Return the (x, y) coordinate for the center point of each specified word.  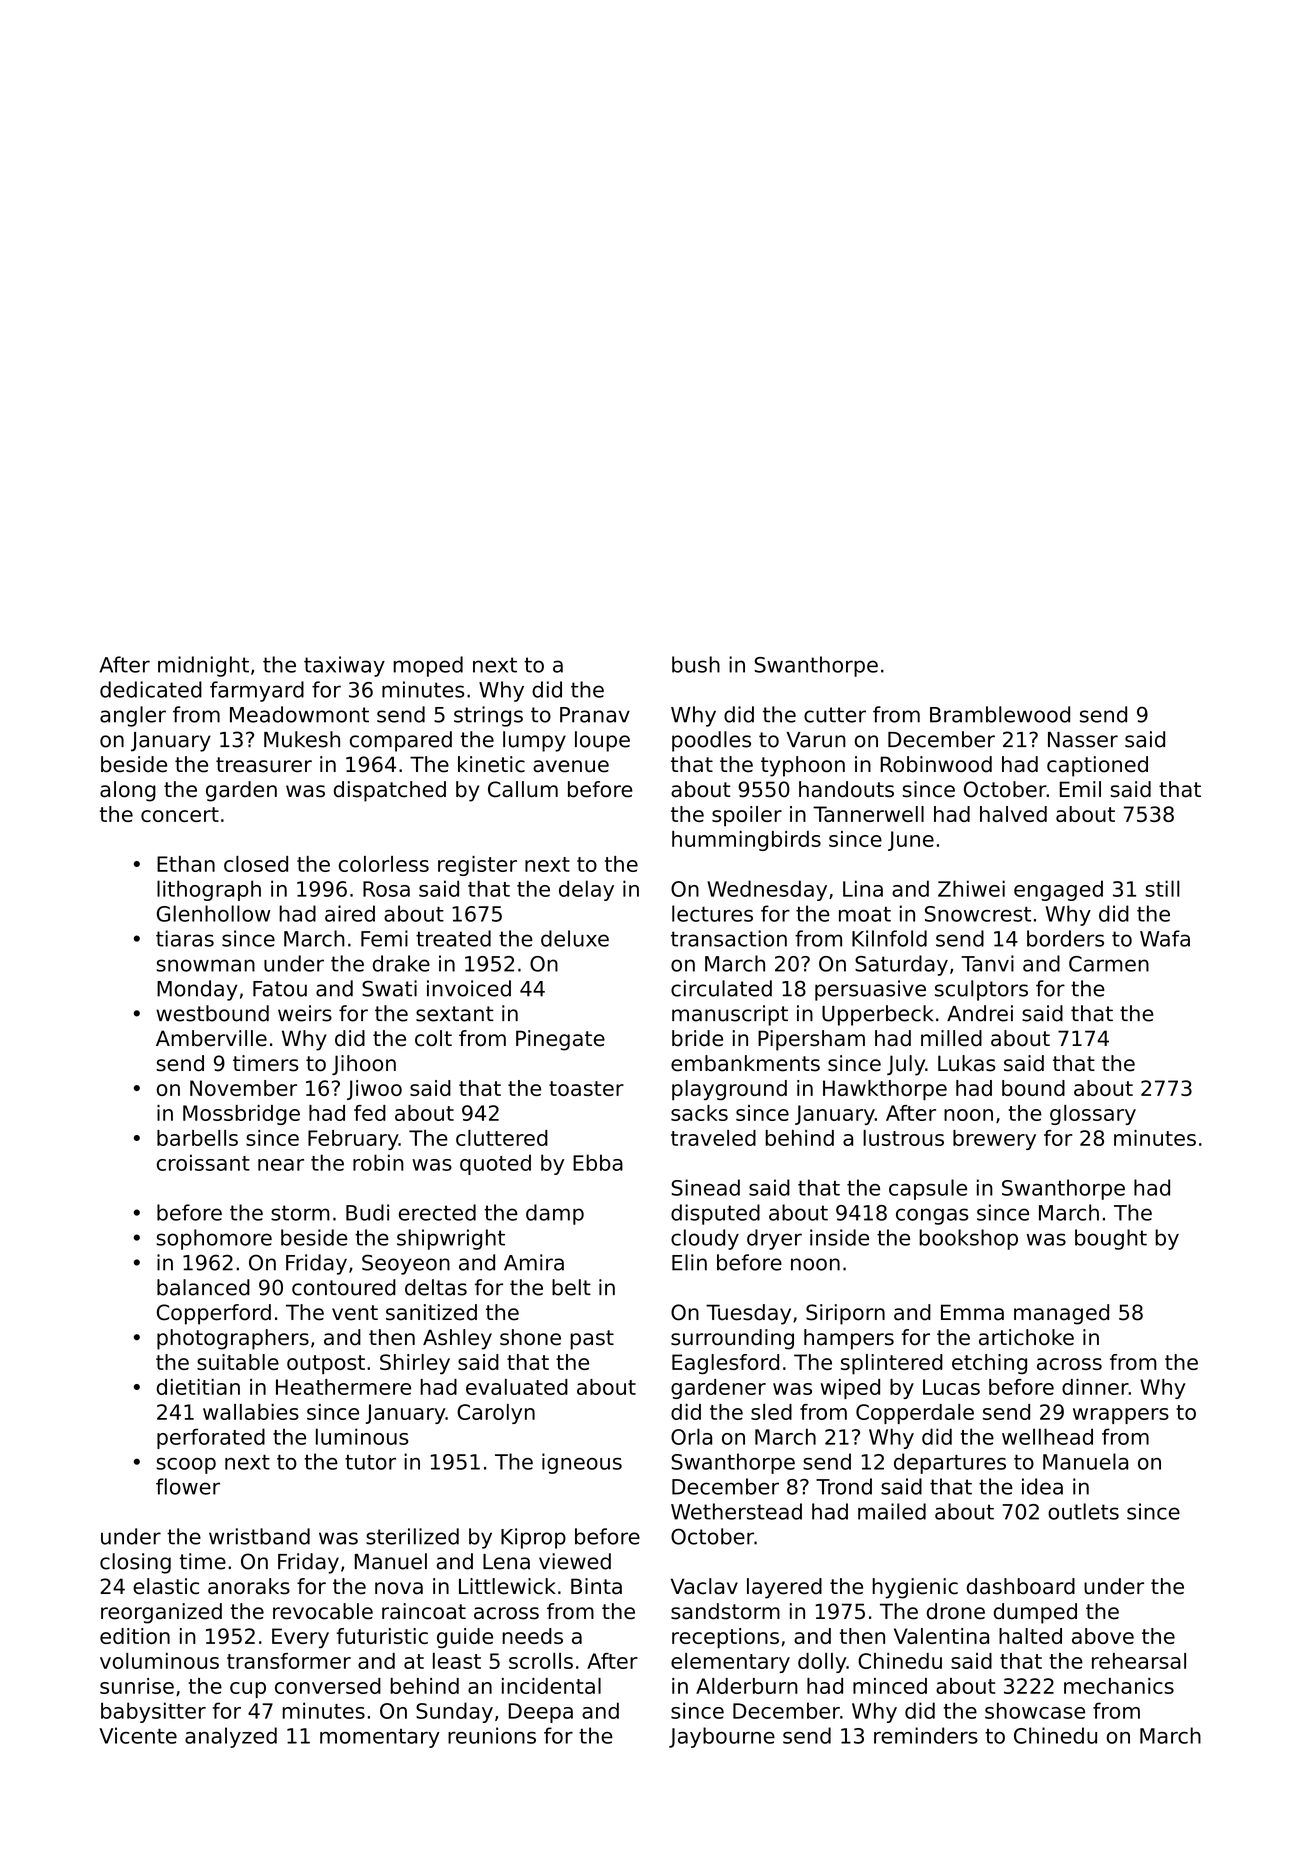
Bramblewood (1000, 714)
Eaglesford (725, 1364)
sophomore (214, 1239)
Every (300, 1638)
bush (696, 664)
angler (133, 716)
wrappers (1121, 1416)
